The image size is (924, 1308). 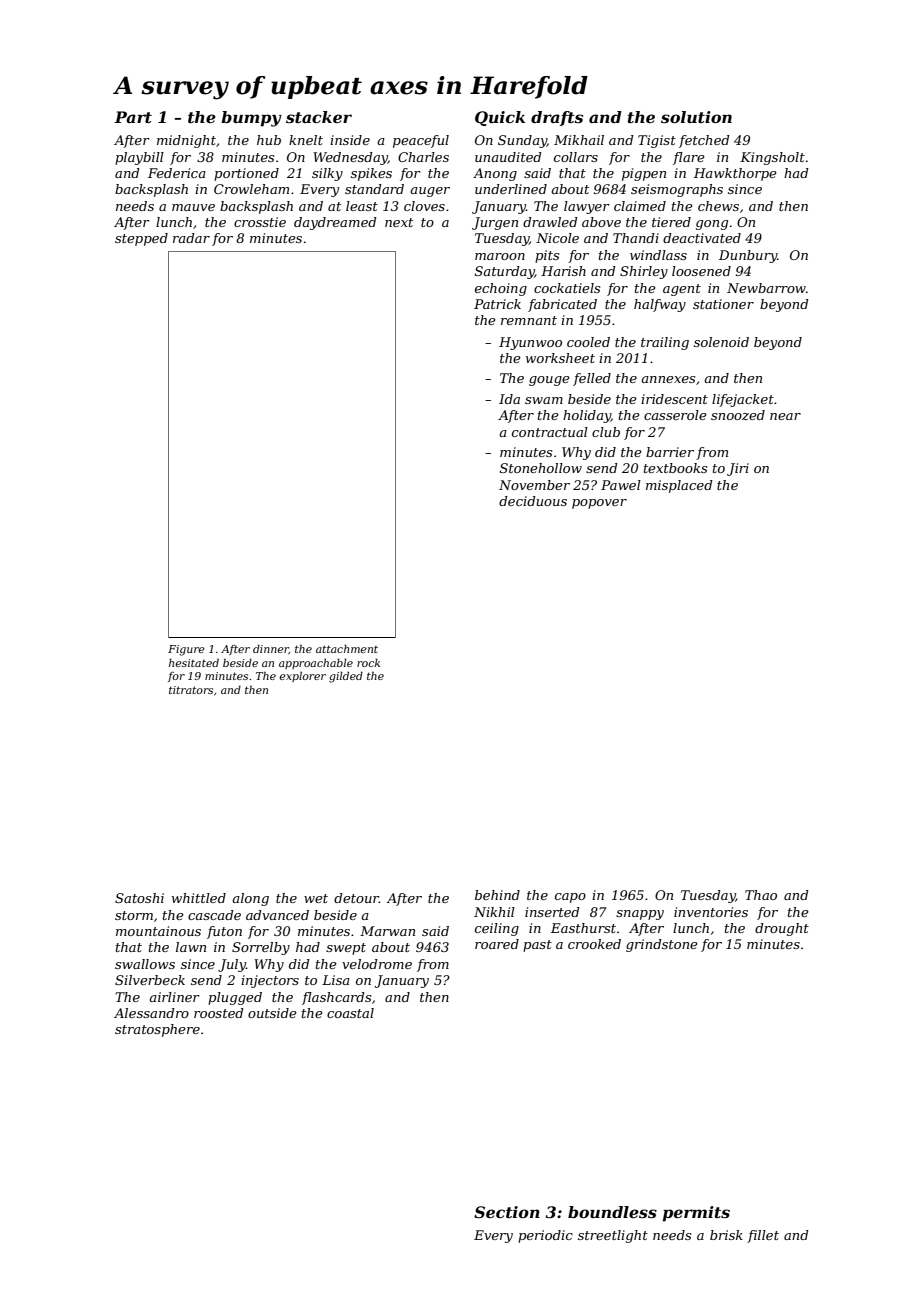 I want to click on outside, so click(x=272, y=1013).
